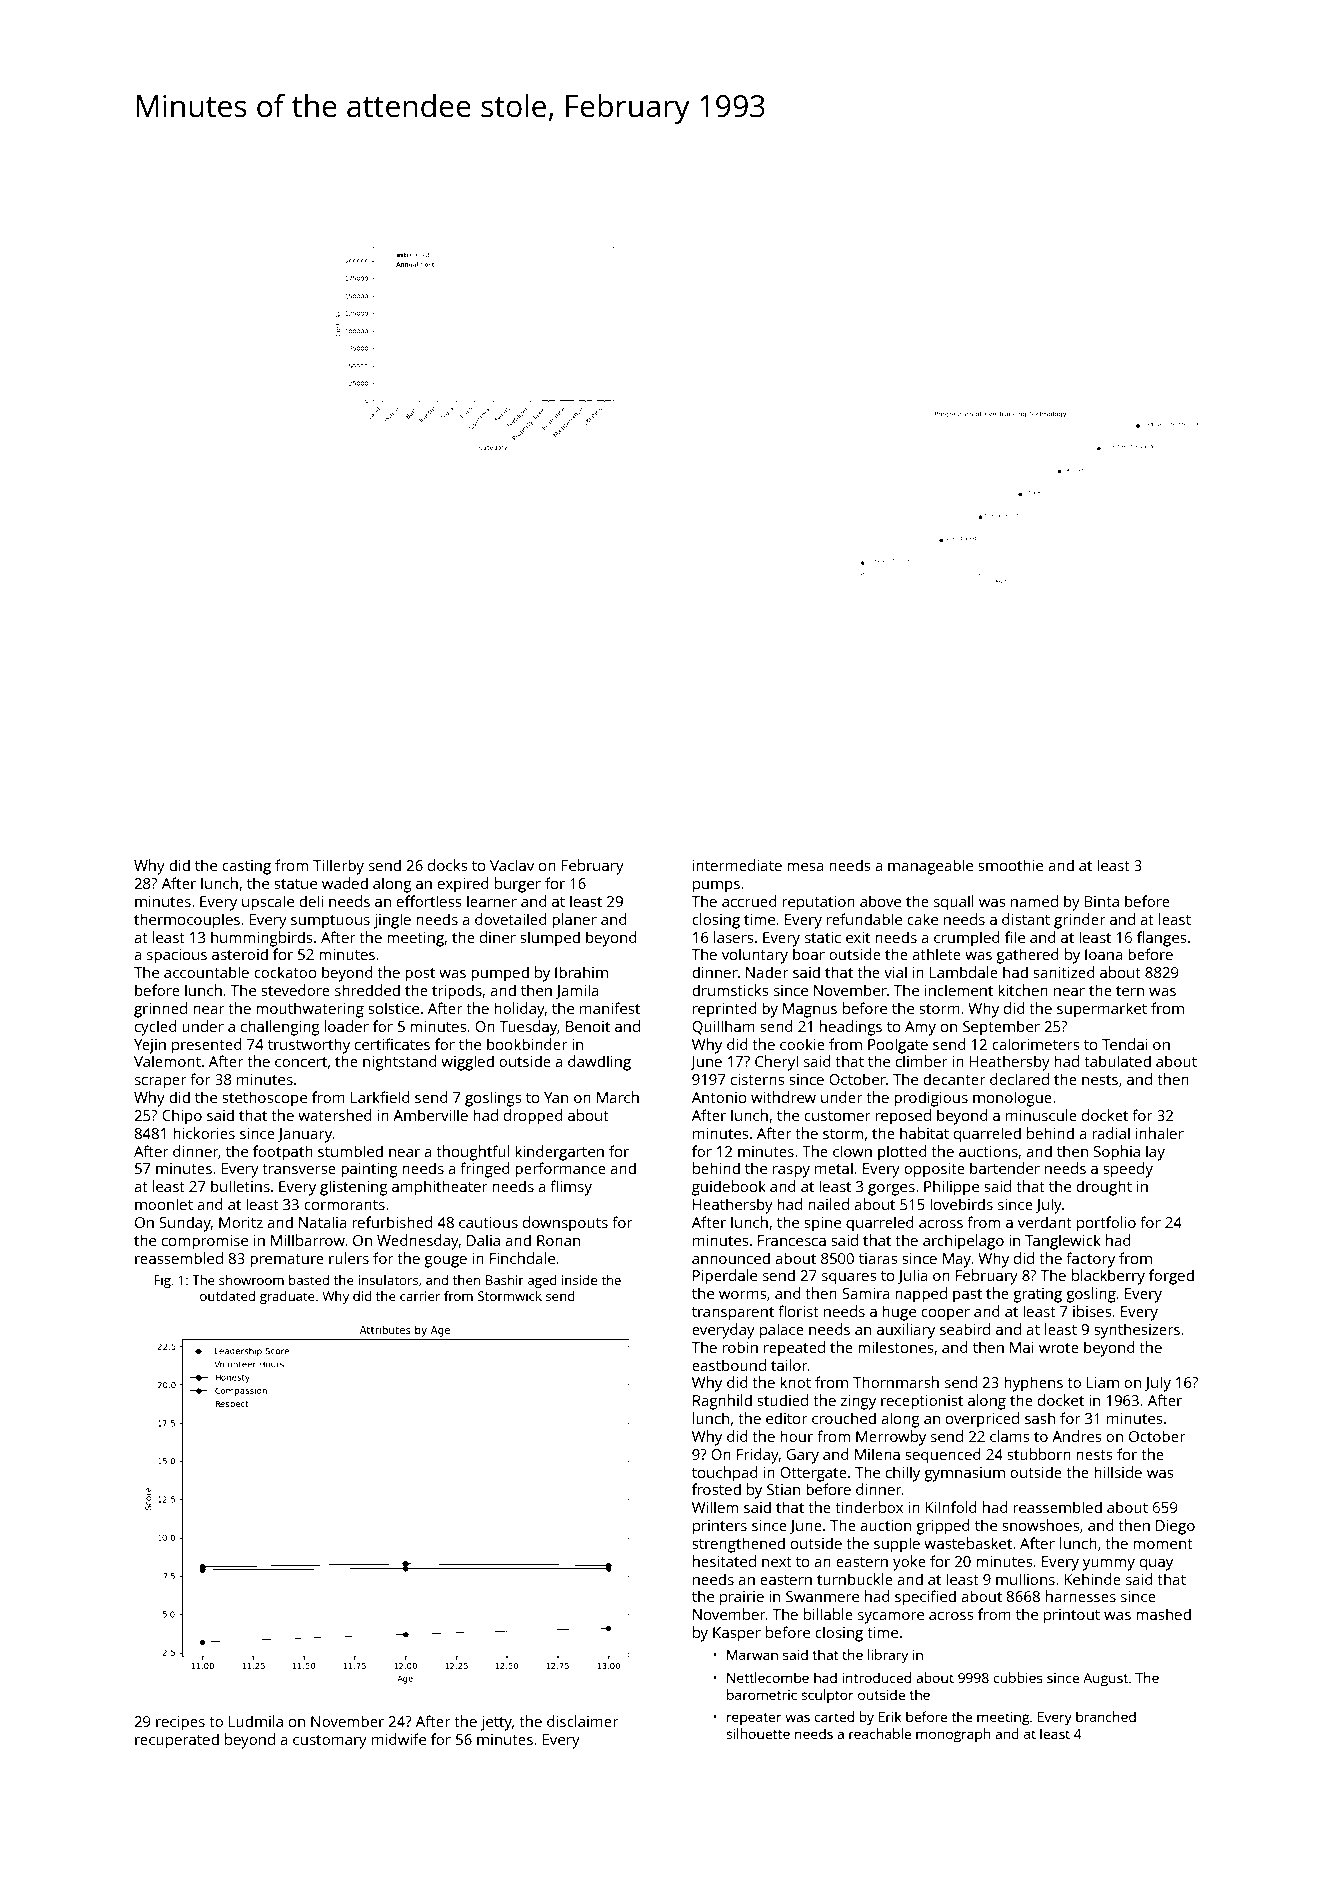  What do you see at coordinates (964, 972) in the screenshot?
I see `Lambdale` at bounding box center [964, 972].
